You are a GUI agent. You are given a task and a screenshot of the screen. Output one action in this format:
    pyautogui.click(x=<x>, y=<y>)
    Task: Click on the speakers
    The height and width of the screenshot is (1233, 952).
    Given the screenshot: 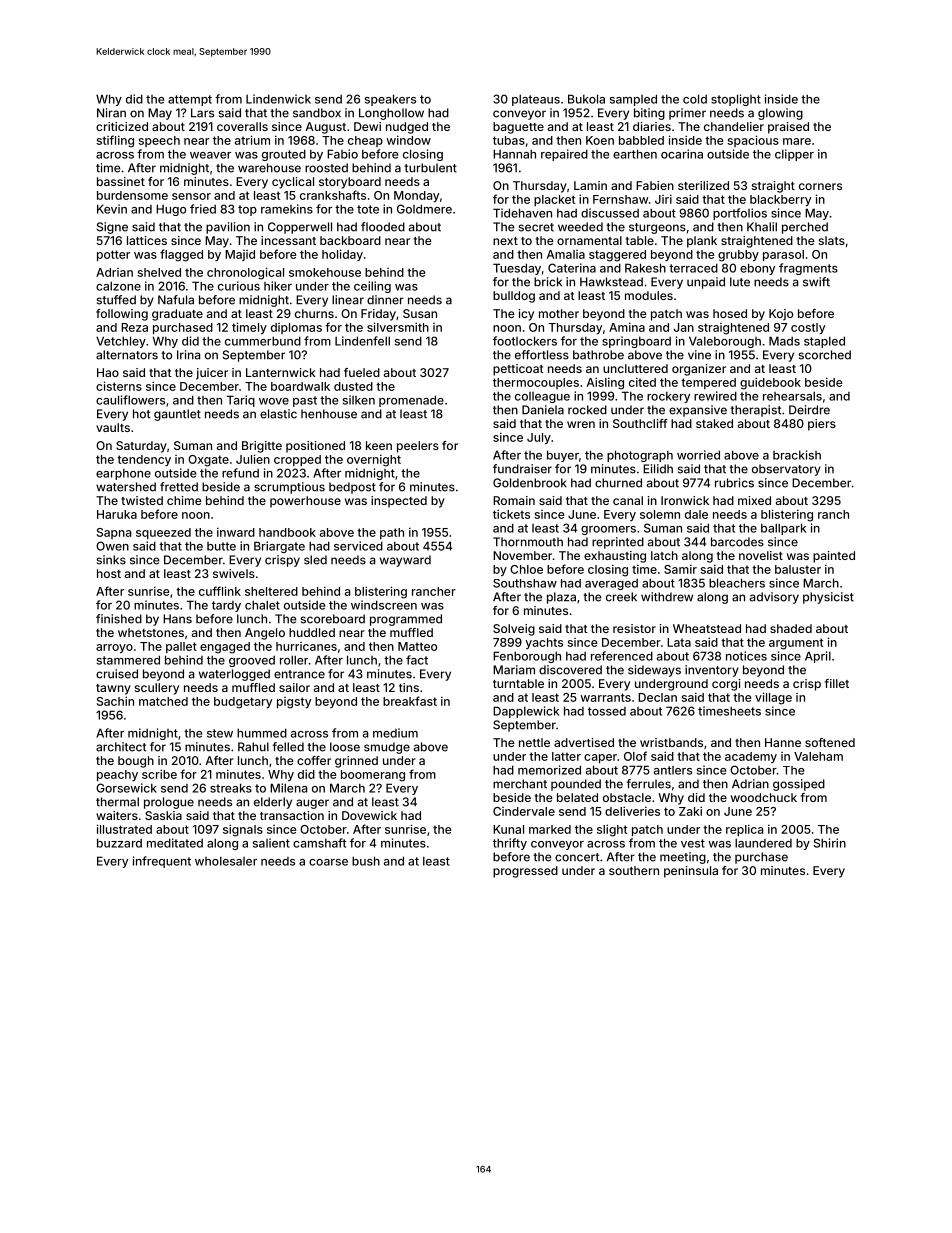 What is the action you would take?
    pyautogui.click(x=390, y=100)
